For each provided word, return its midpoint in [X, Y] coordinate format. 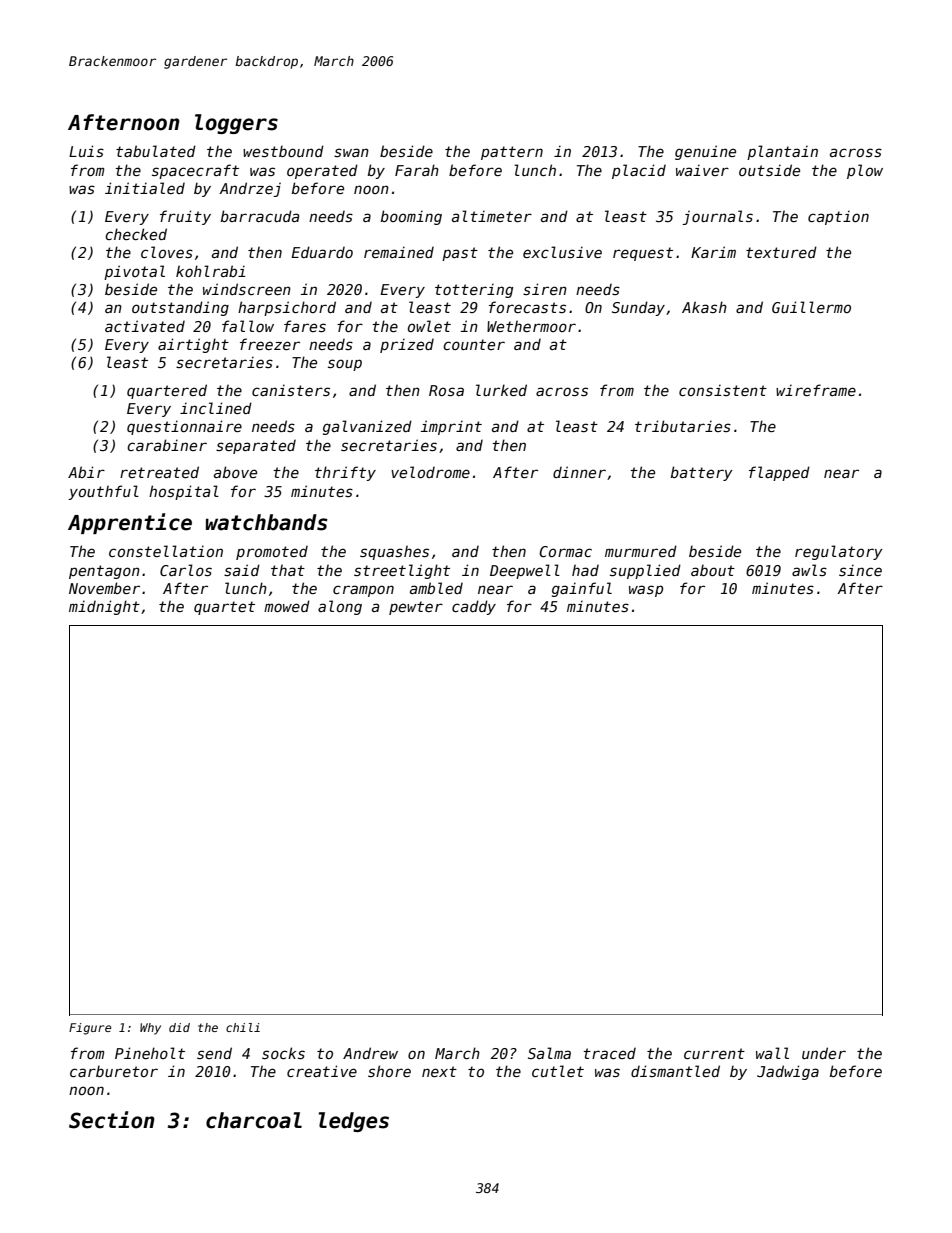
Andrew [370, 1053]
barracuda [260, 216]
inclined [216, 408]
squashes [394, 552]
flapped [779, 473]
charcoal [254, 1120]
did [179, 1027]
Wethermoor [531, 326]
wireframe [816, 390]
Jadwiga [788, 1072]
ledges [354, 1122]
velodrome [430, 472]
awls [809, 570]
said [242, 570]
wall [772, 1053]
